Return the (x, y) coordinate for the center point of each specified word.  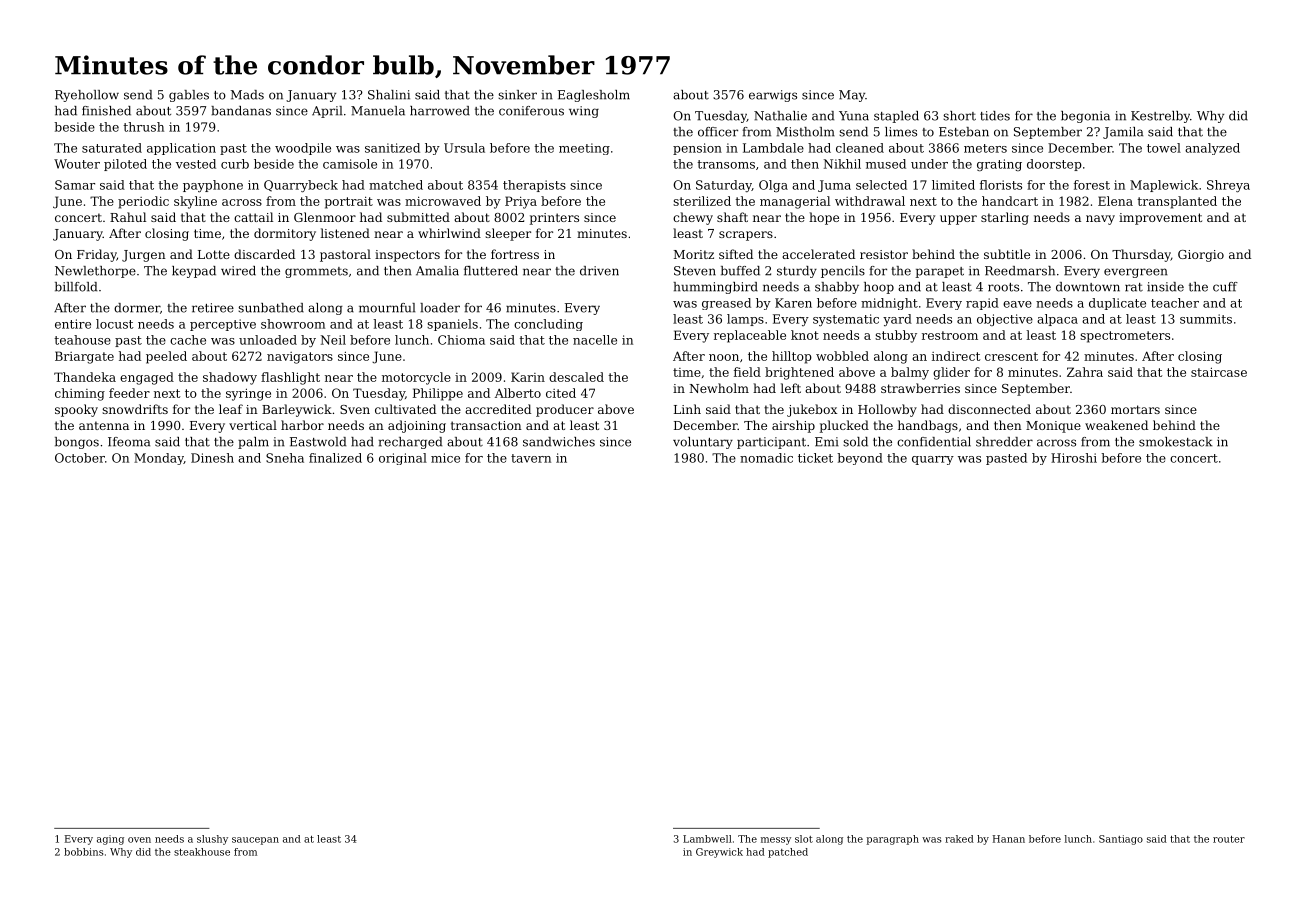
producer (565, 410)
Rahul (128, 217)
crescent (1011, 356)
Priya (521, 202)
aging (110, 840)
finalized (335, 458)
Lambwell (707, 839)
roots (1003, 287)
